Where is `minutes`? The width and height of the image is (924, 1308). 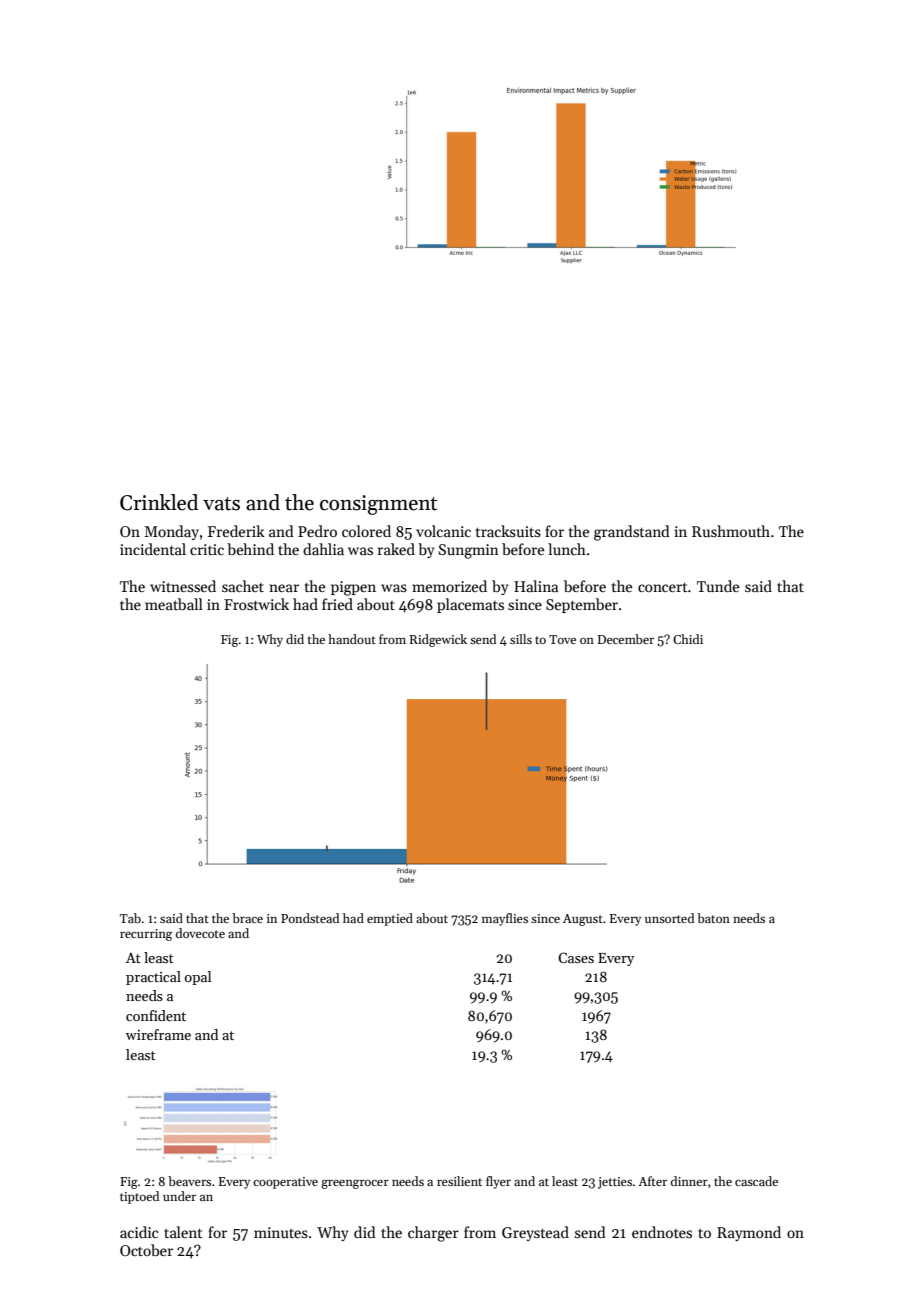
minutes is located at coordinates (281, 1232).
